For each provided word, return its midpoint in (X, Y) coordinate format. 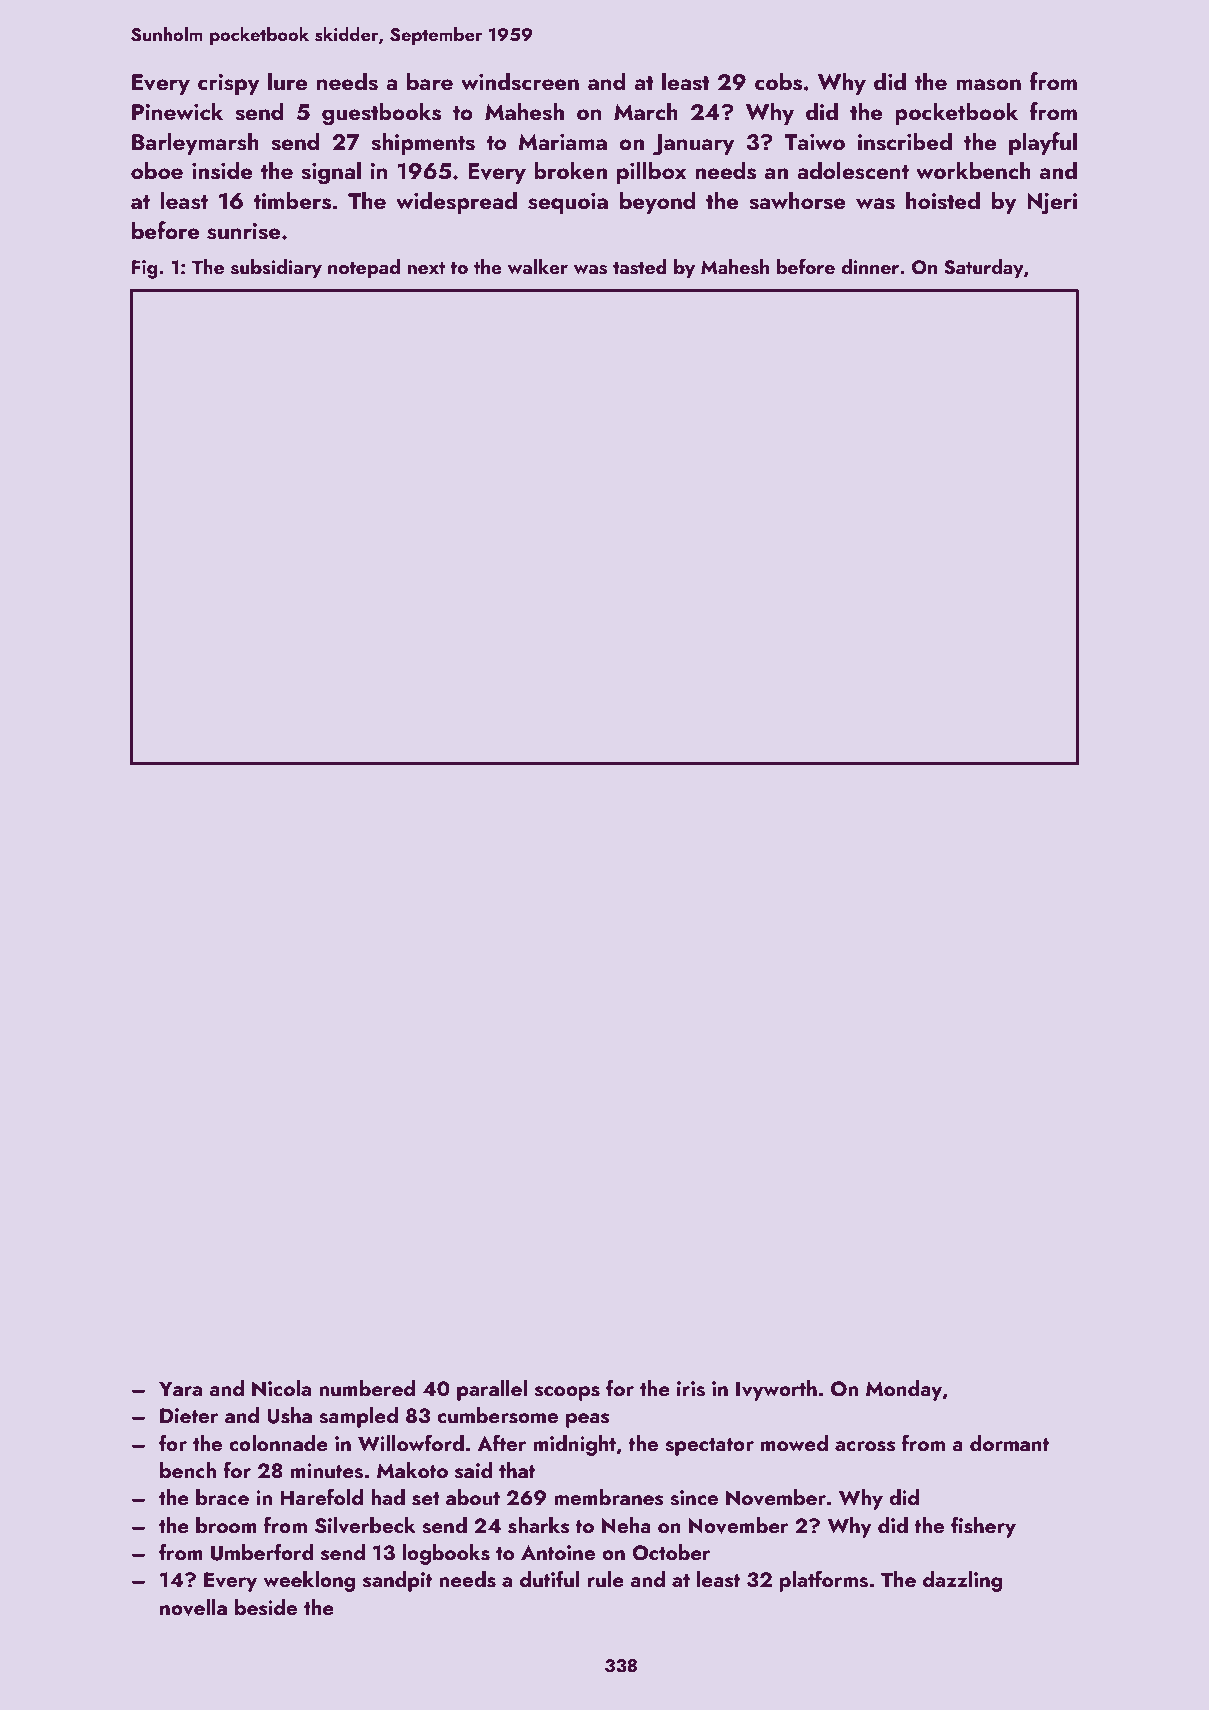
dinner (870, 266)
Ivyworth (776, 1390)
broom (226, 1525)
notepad (364, 269)
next (426, 268)
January (694, 145)
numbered (367, 1388)
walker (537, 266)
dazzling (962, 1581)
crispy (229, 84)
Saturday (984, 269)
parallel (492, 1390)
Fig (145, 269)
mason (988, 85)
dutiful (550, 1578)
